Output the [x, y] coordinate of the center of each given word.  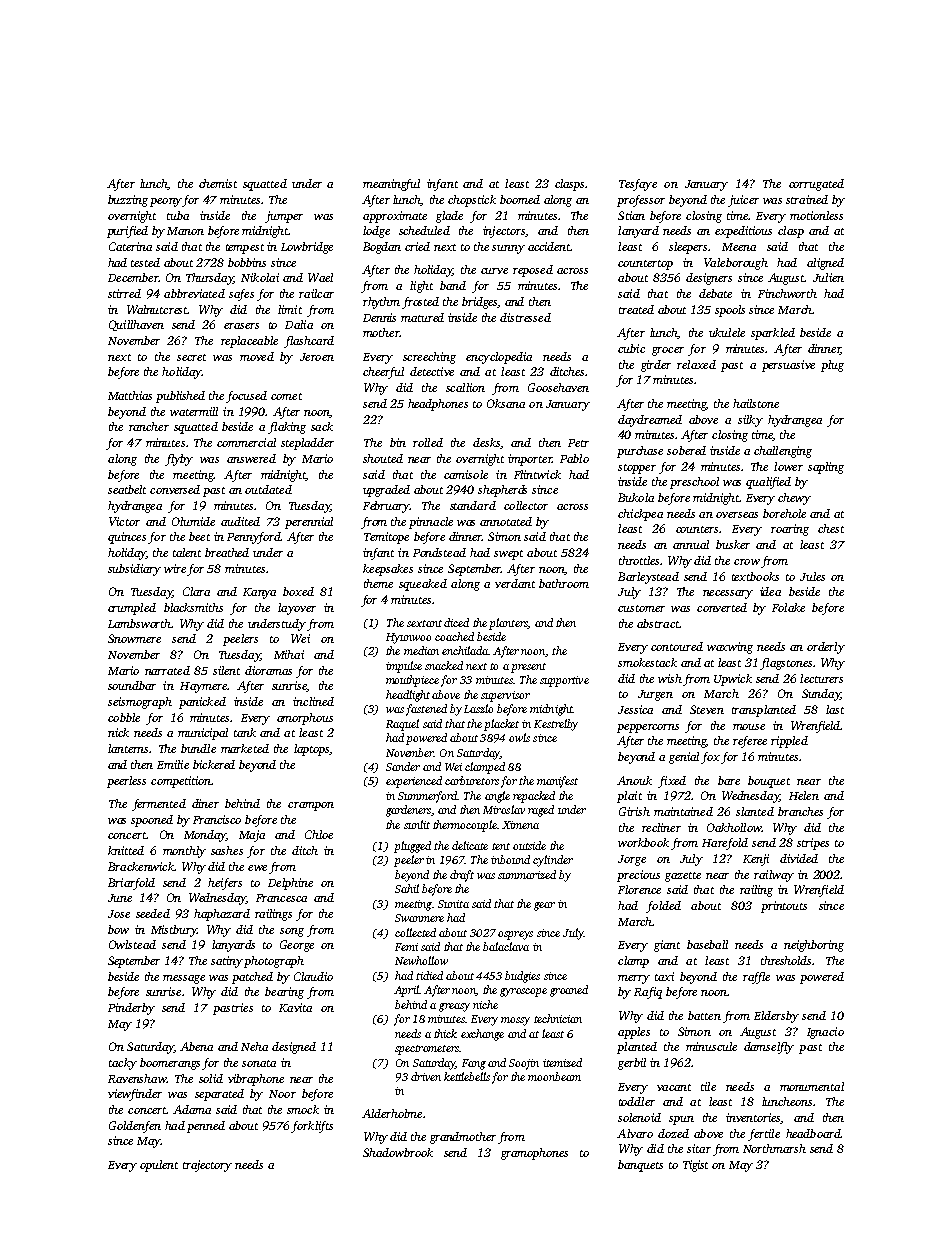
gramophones [534, 1154]
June [120, 898]
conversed [175, 489]
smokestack [647, 662]
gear [544, 906]
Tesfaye [638, 185]
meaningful [391, 185]
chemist [218, 183]
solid [211, 1078]
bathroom [564, 583]
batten [704, 1015]
